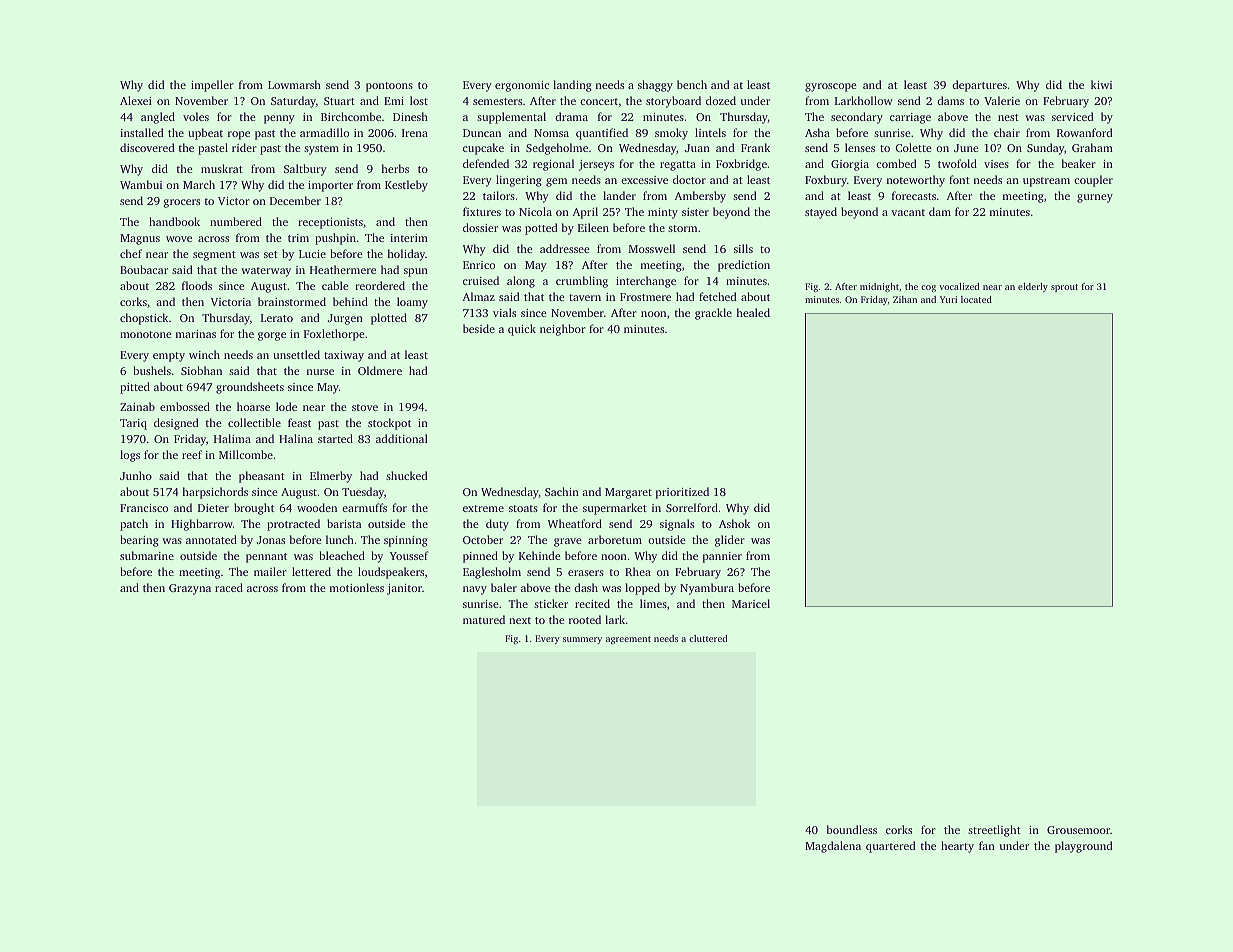 The width and height of the screenshot is (1233, 952). Describe the element at coordinates (522, 86) in the screenshot. I see `ergonomic` at that location.
